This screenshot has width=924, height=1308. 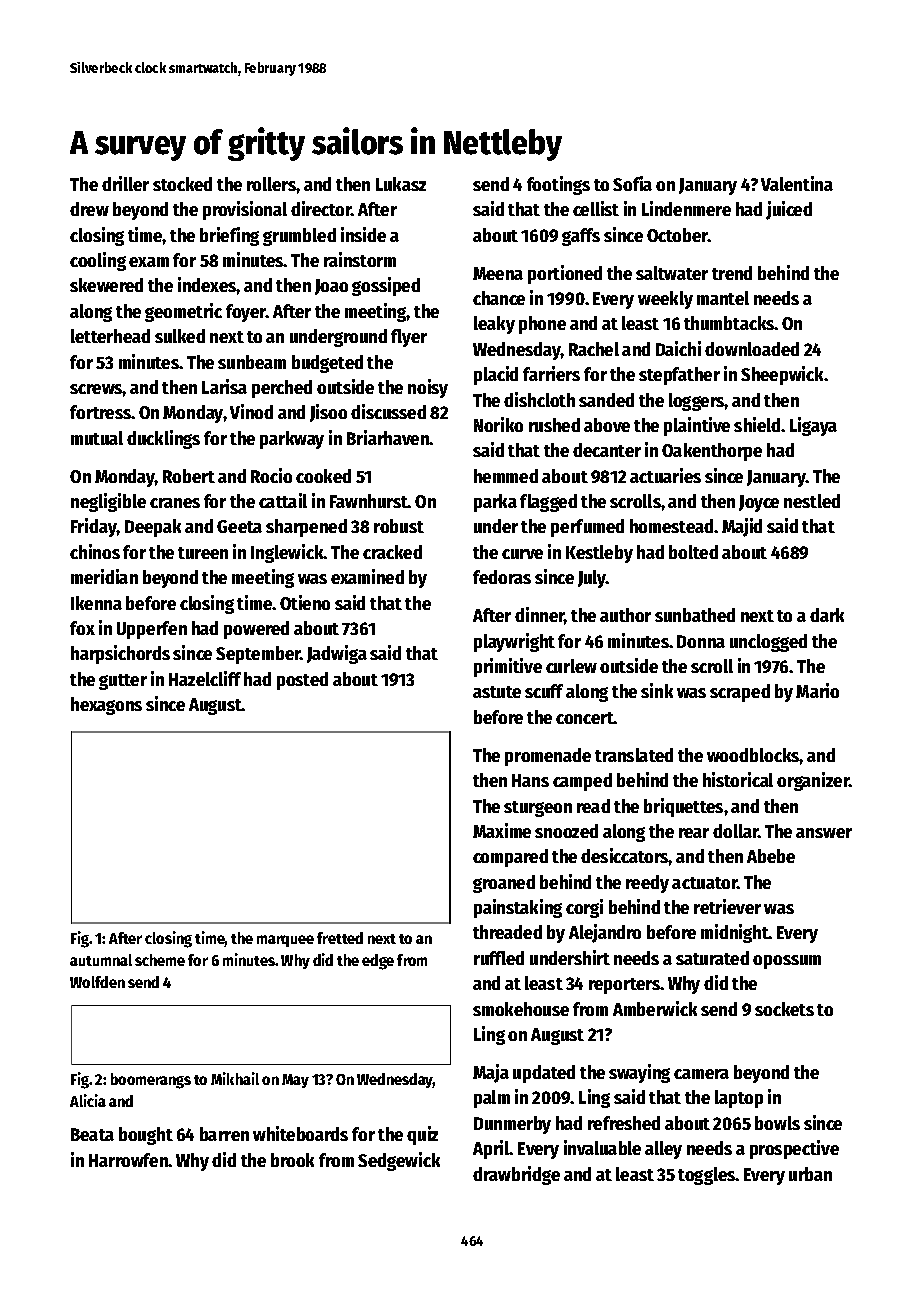 What do you see at coordinates (707, 1176) in the screenshot?
I see `toggles` at bounding box center [707, 1176].
